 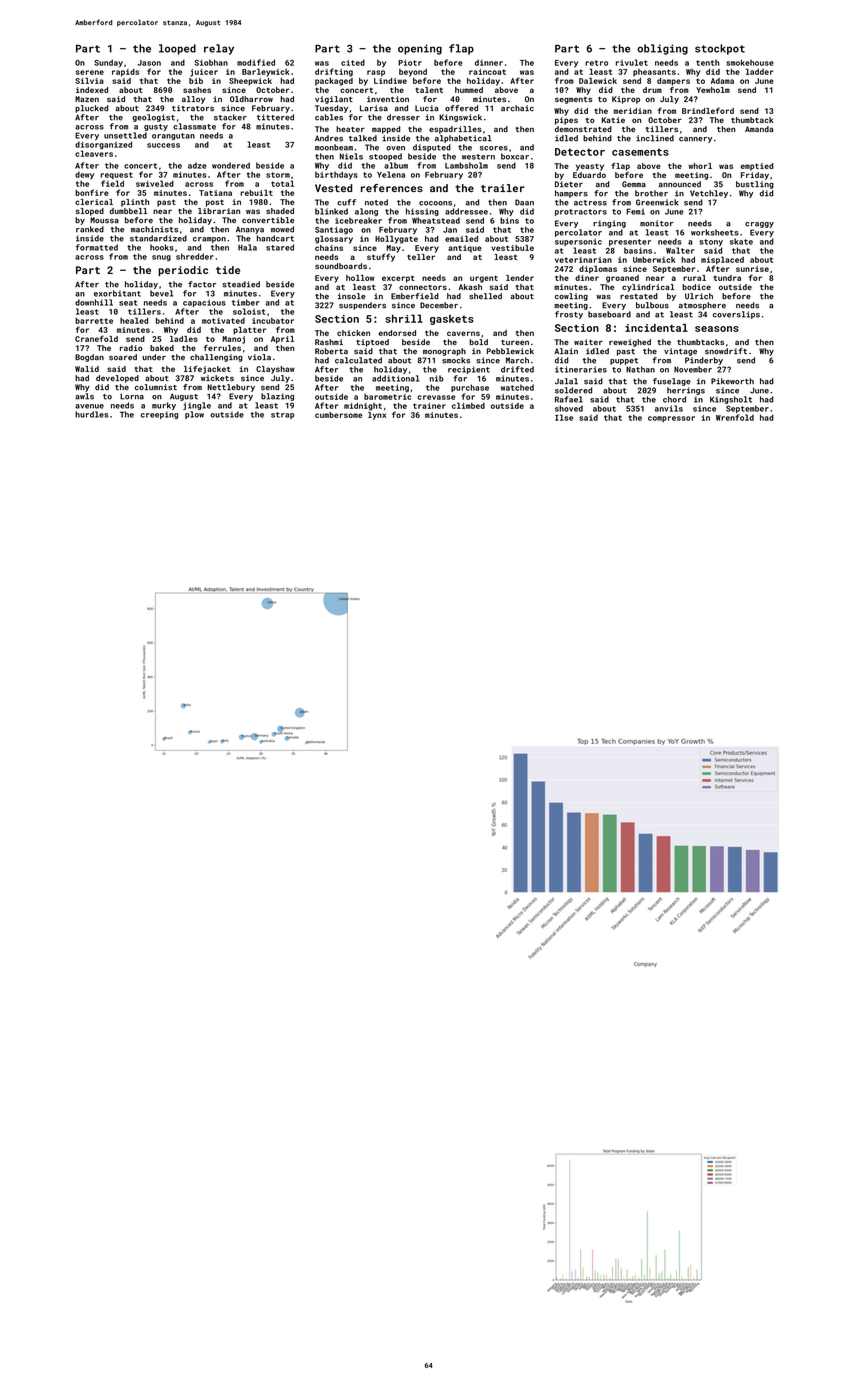 I want to click on bulbous, so click(x=652, y=305).
